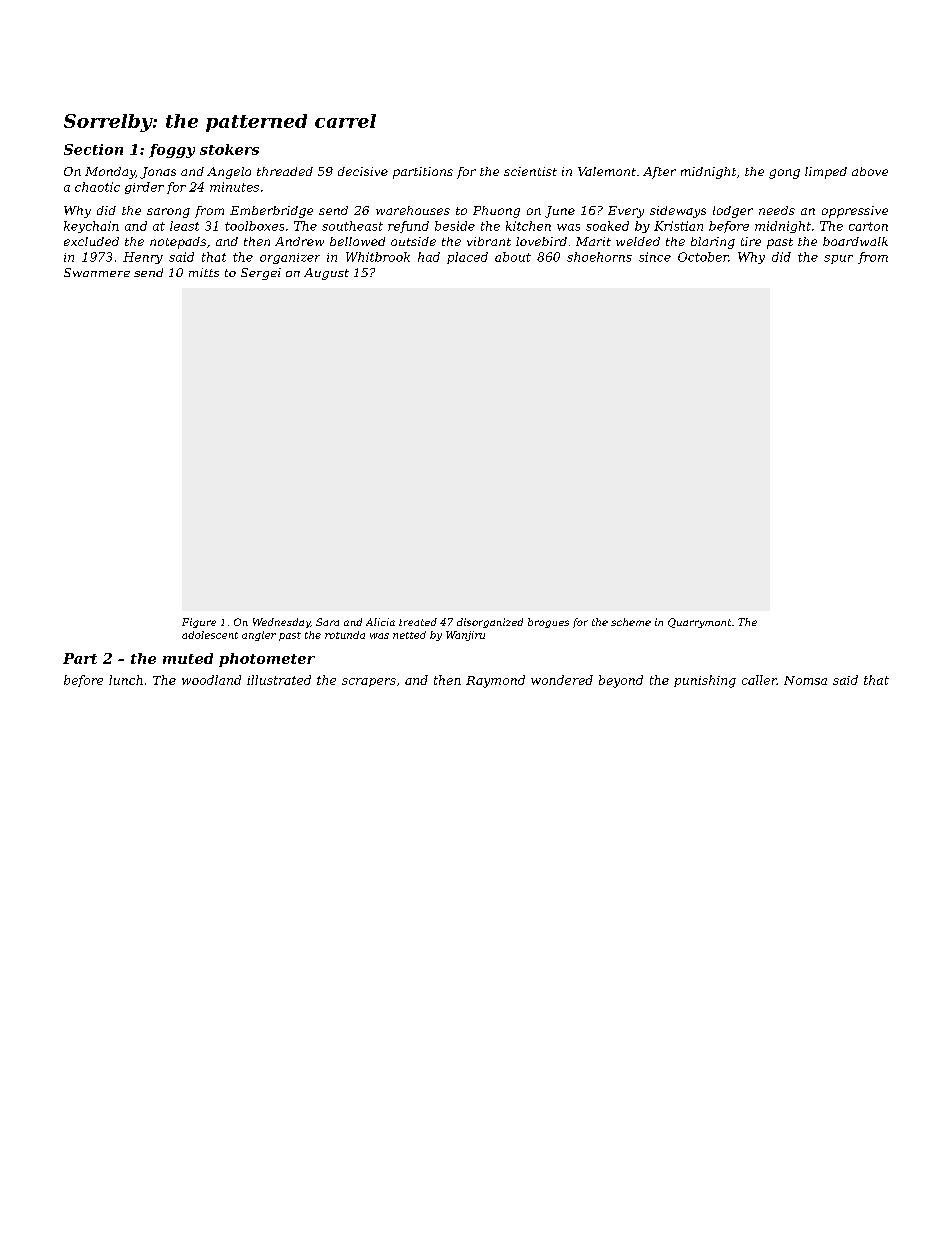 The height and width of the screenshot is (1233, 952). I want to click on foggy, so click(172, 151).
